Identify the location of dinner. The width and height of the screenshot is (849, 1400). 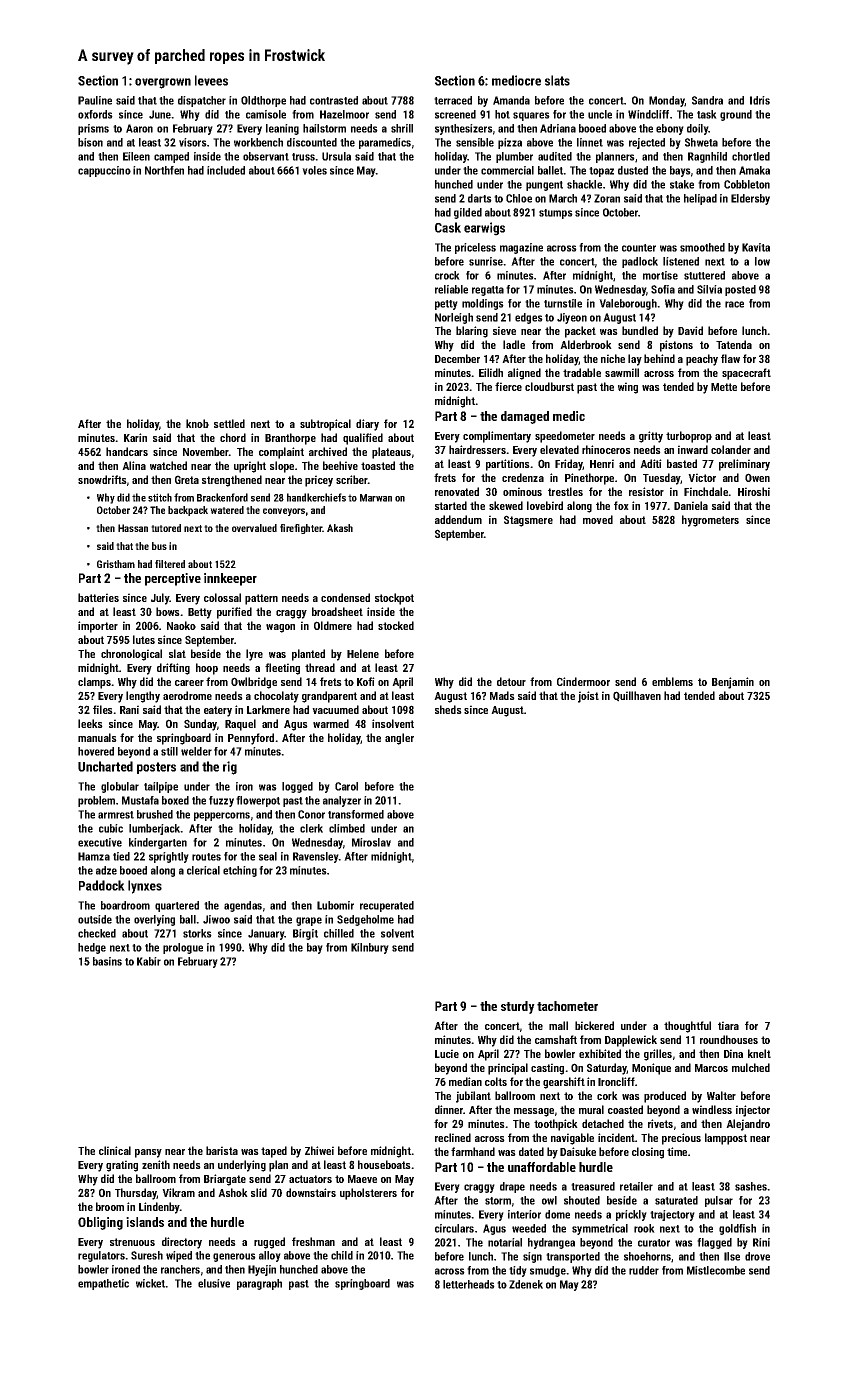
(449, 1109).
